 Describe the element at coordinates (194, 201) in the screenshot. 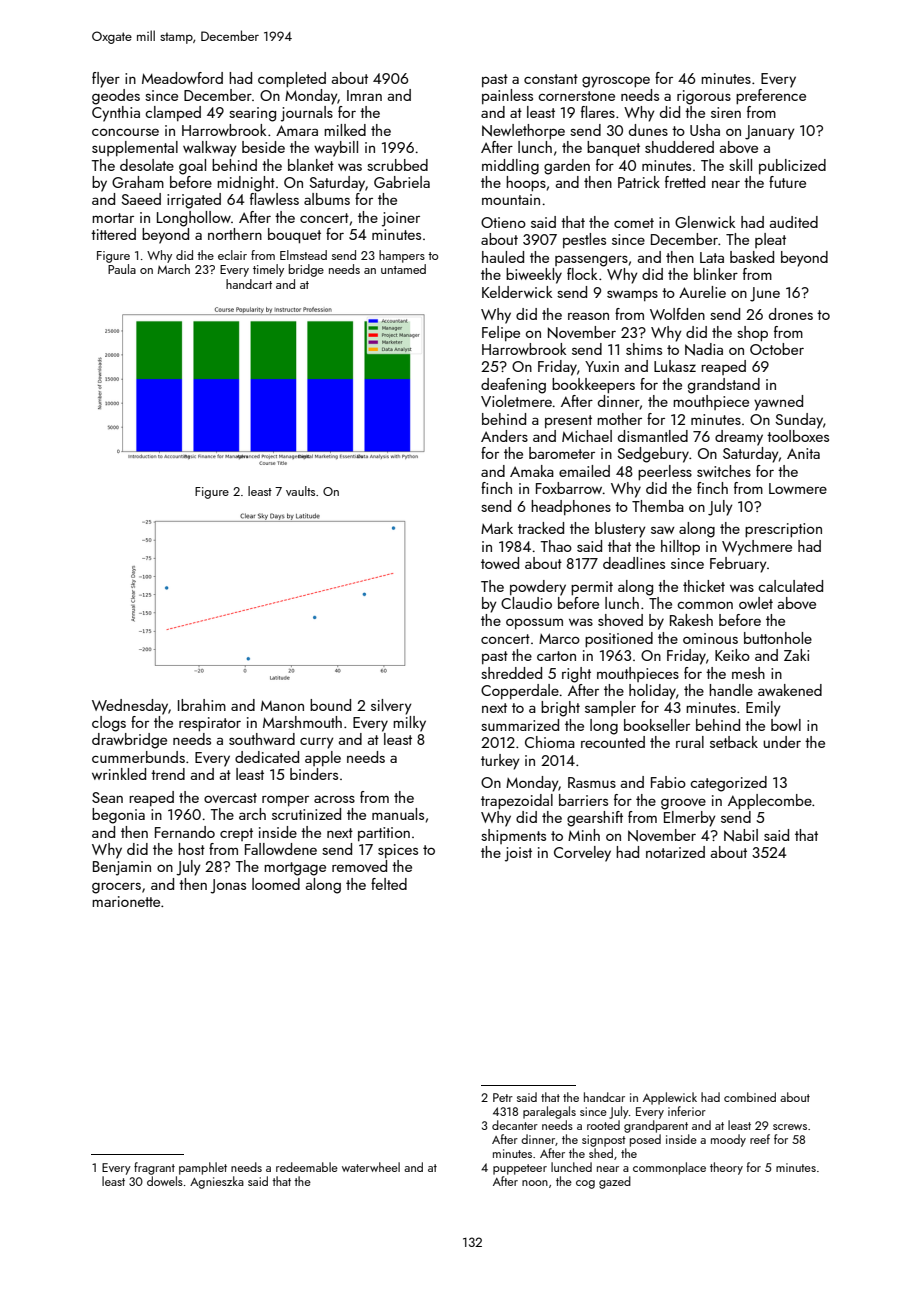

I see `irrigated` at that location.
